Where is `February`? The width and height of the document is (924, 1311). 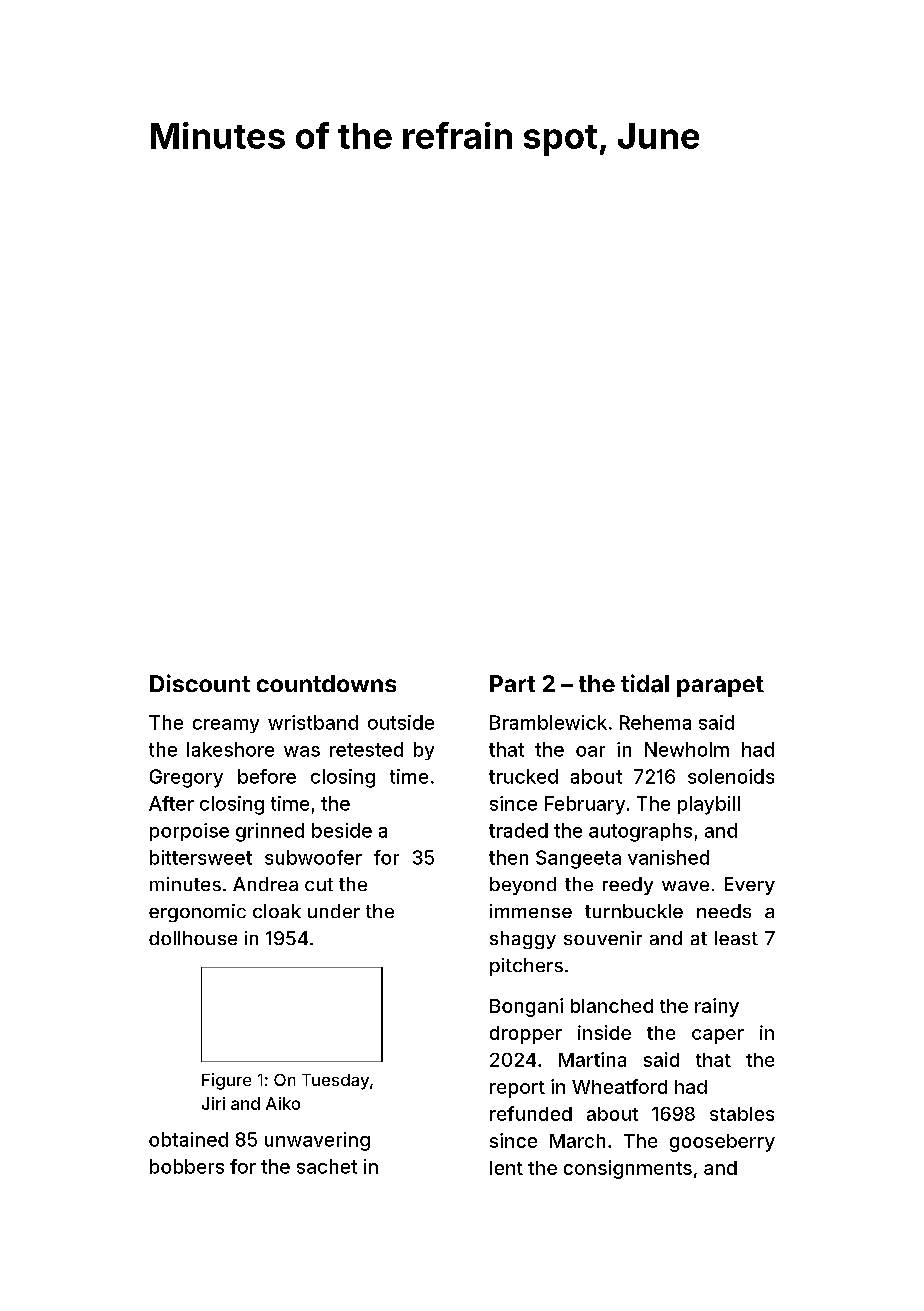 February is located at coordinates (585, 805).
